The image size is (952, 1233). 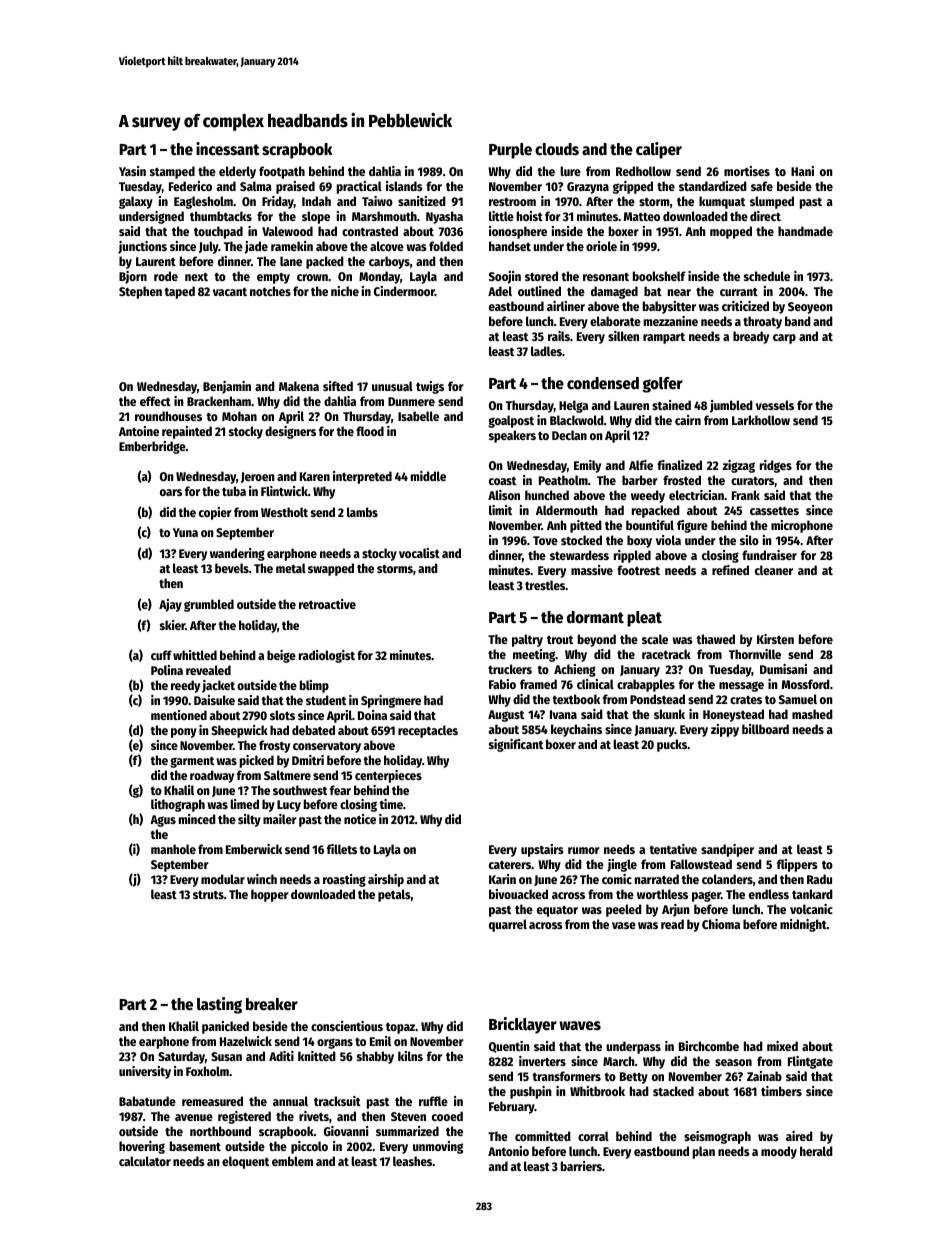 What do you see at coordinates (410, 1056) in the screenshot?
I see `kilns` at bounding box center [410, 1056].
